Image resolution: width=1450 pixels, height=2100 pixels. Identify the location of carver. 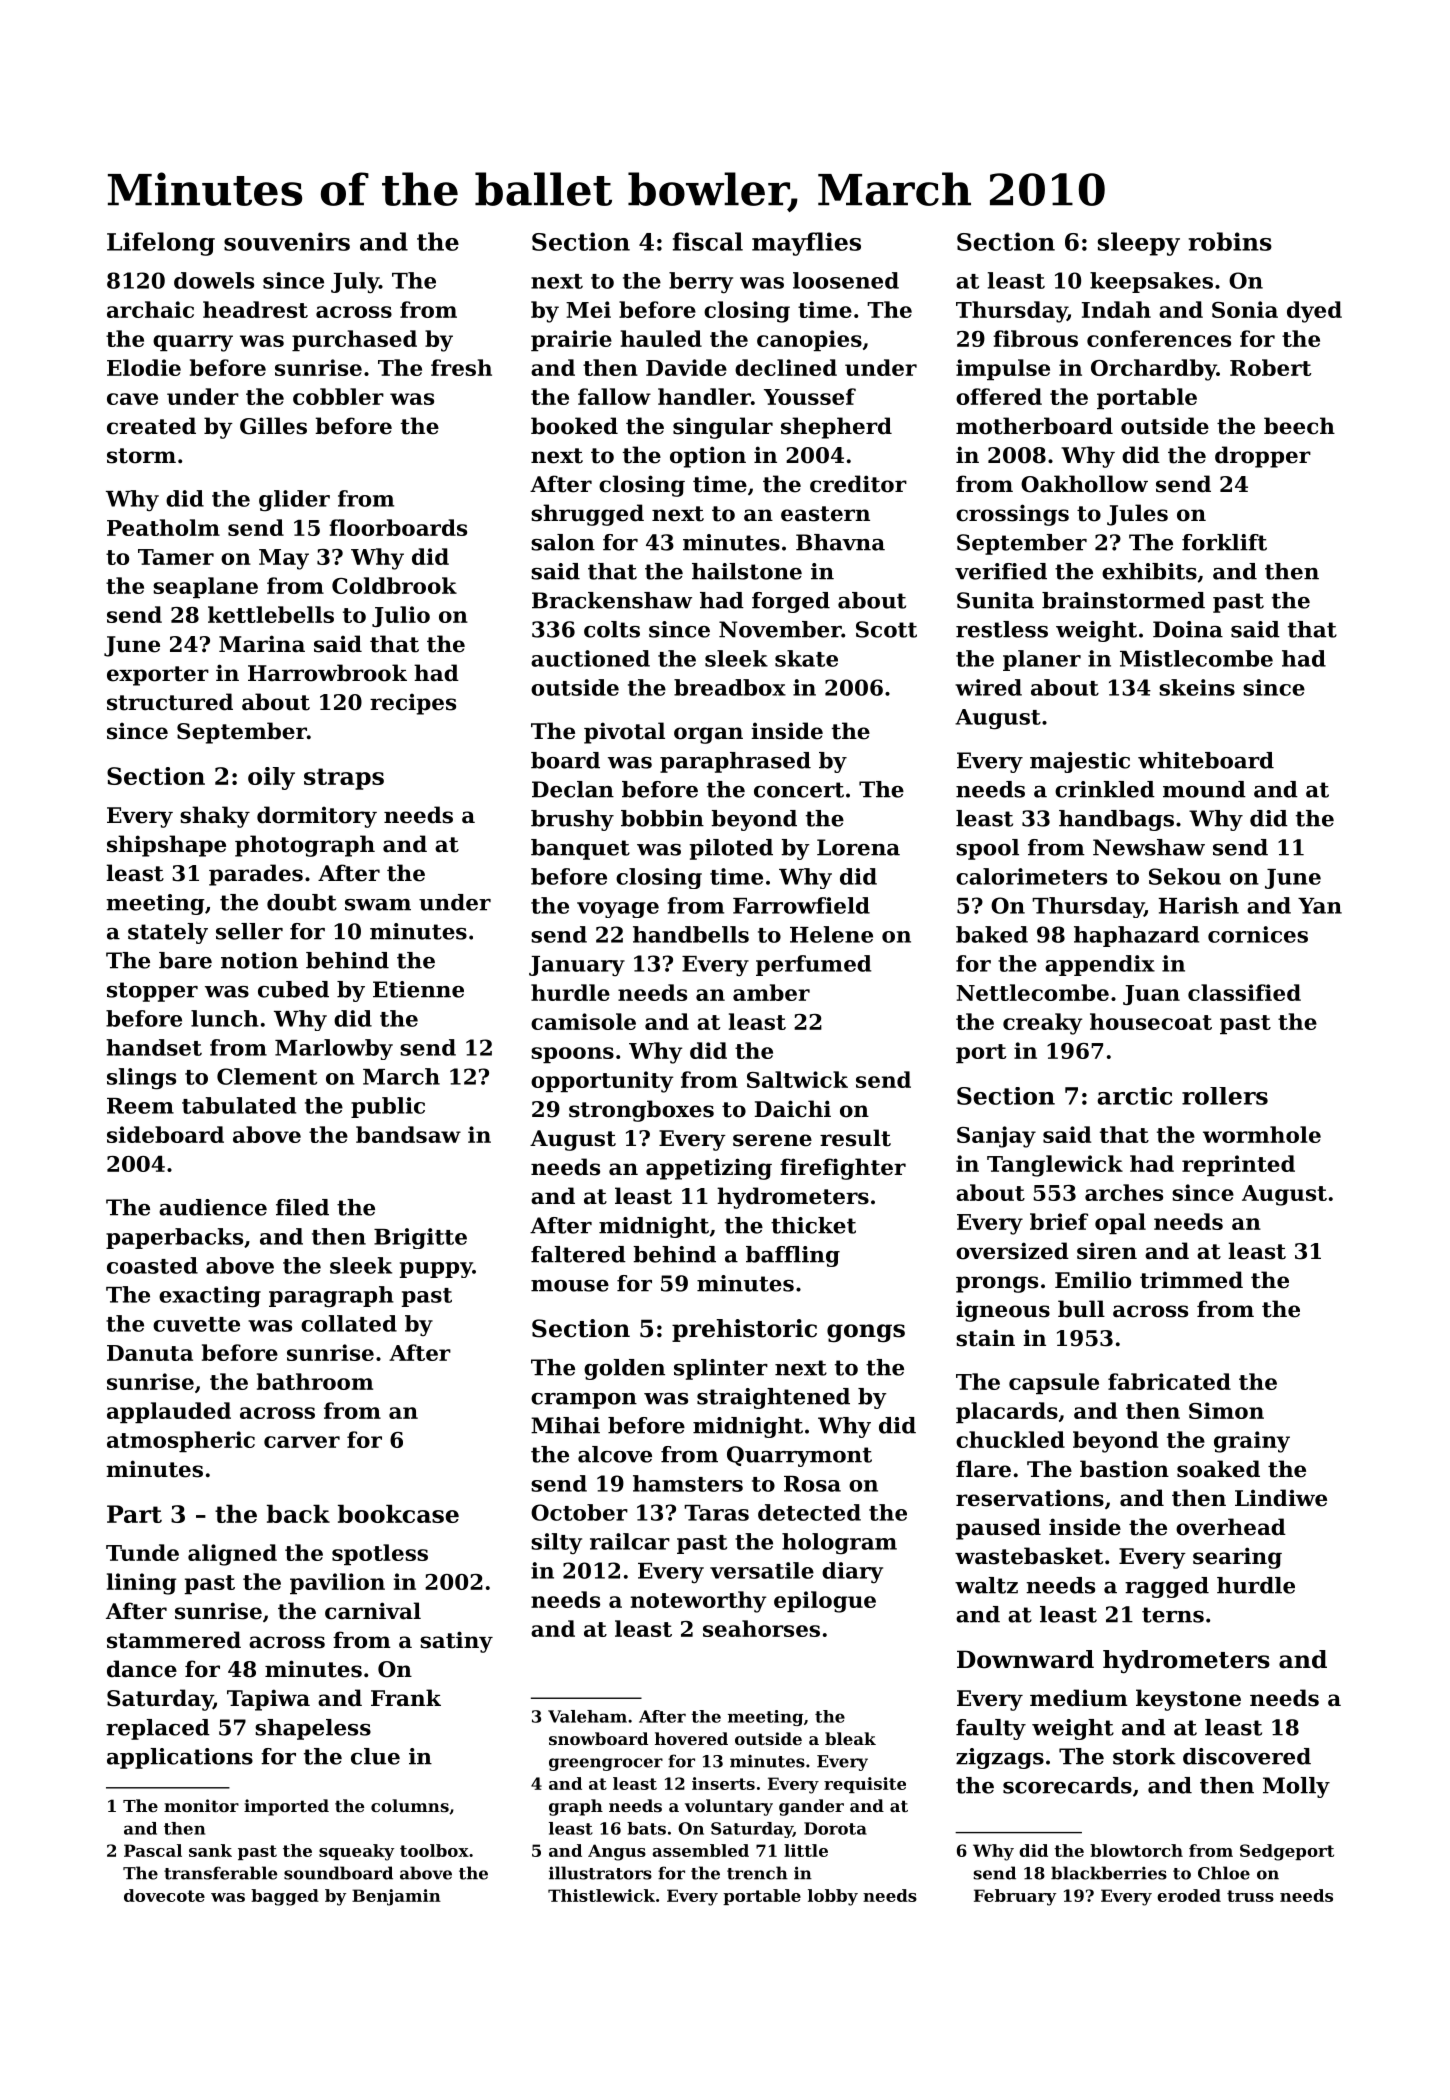
(302, 1442).
